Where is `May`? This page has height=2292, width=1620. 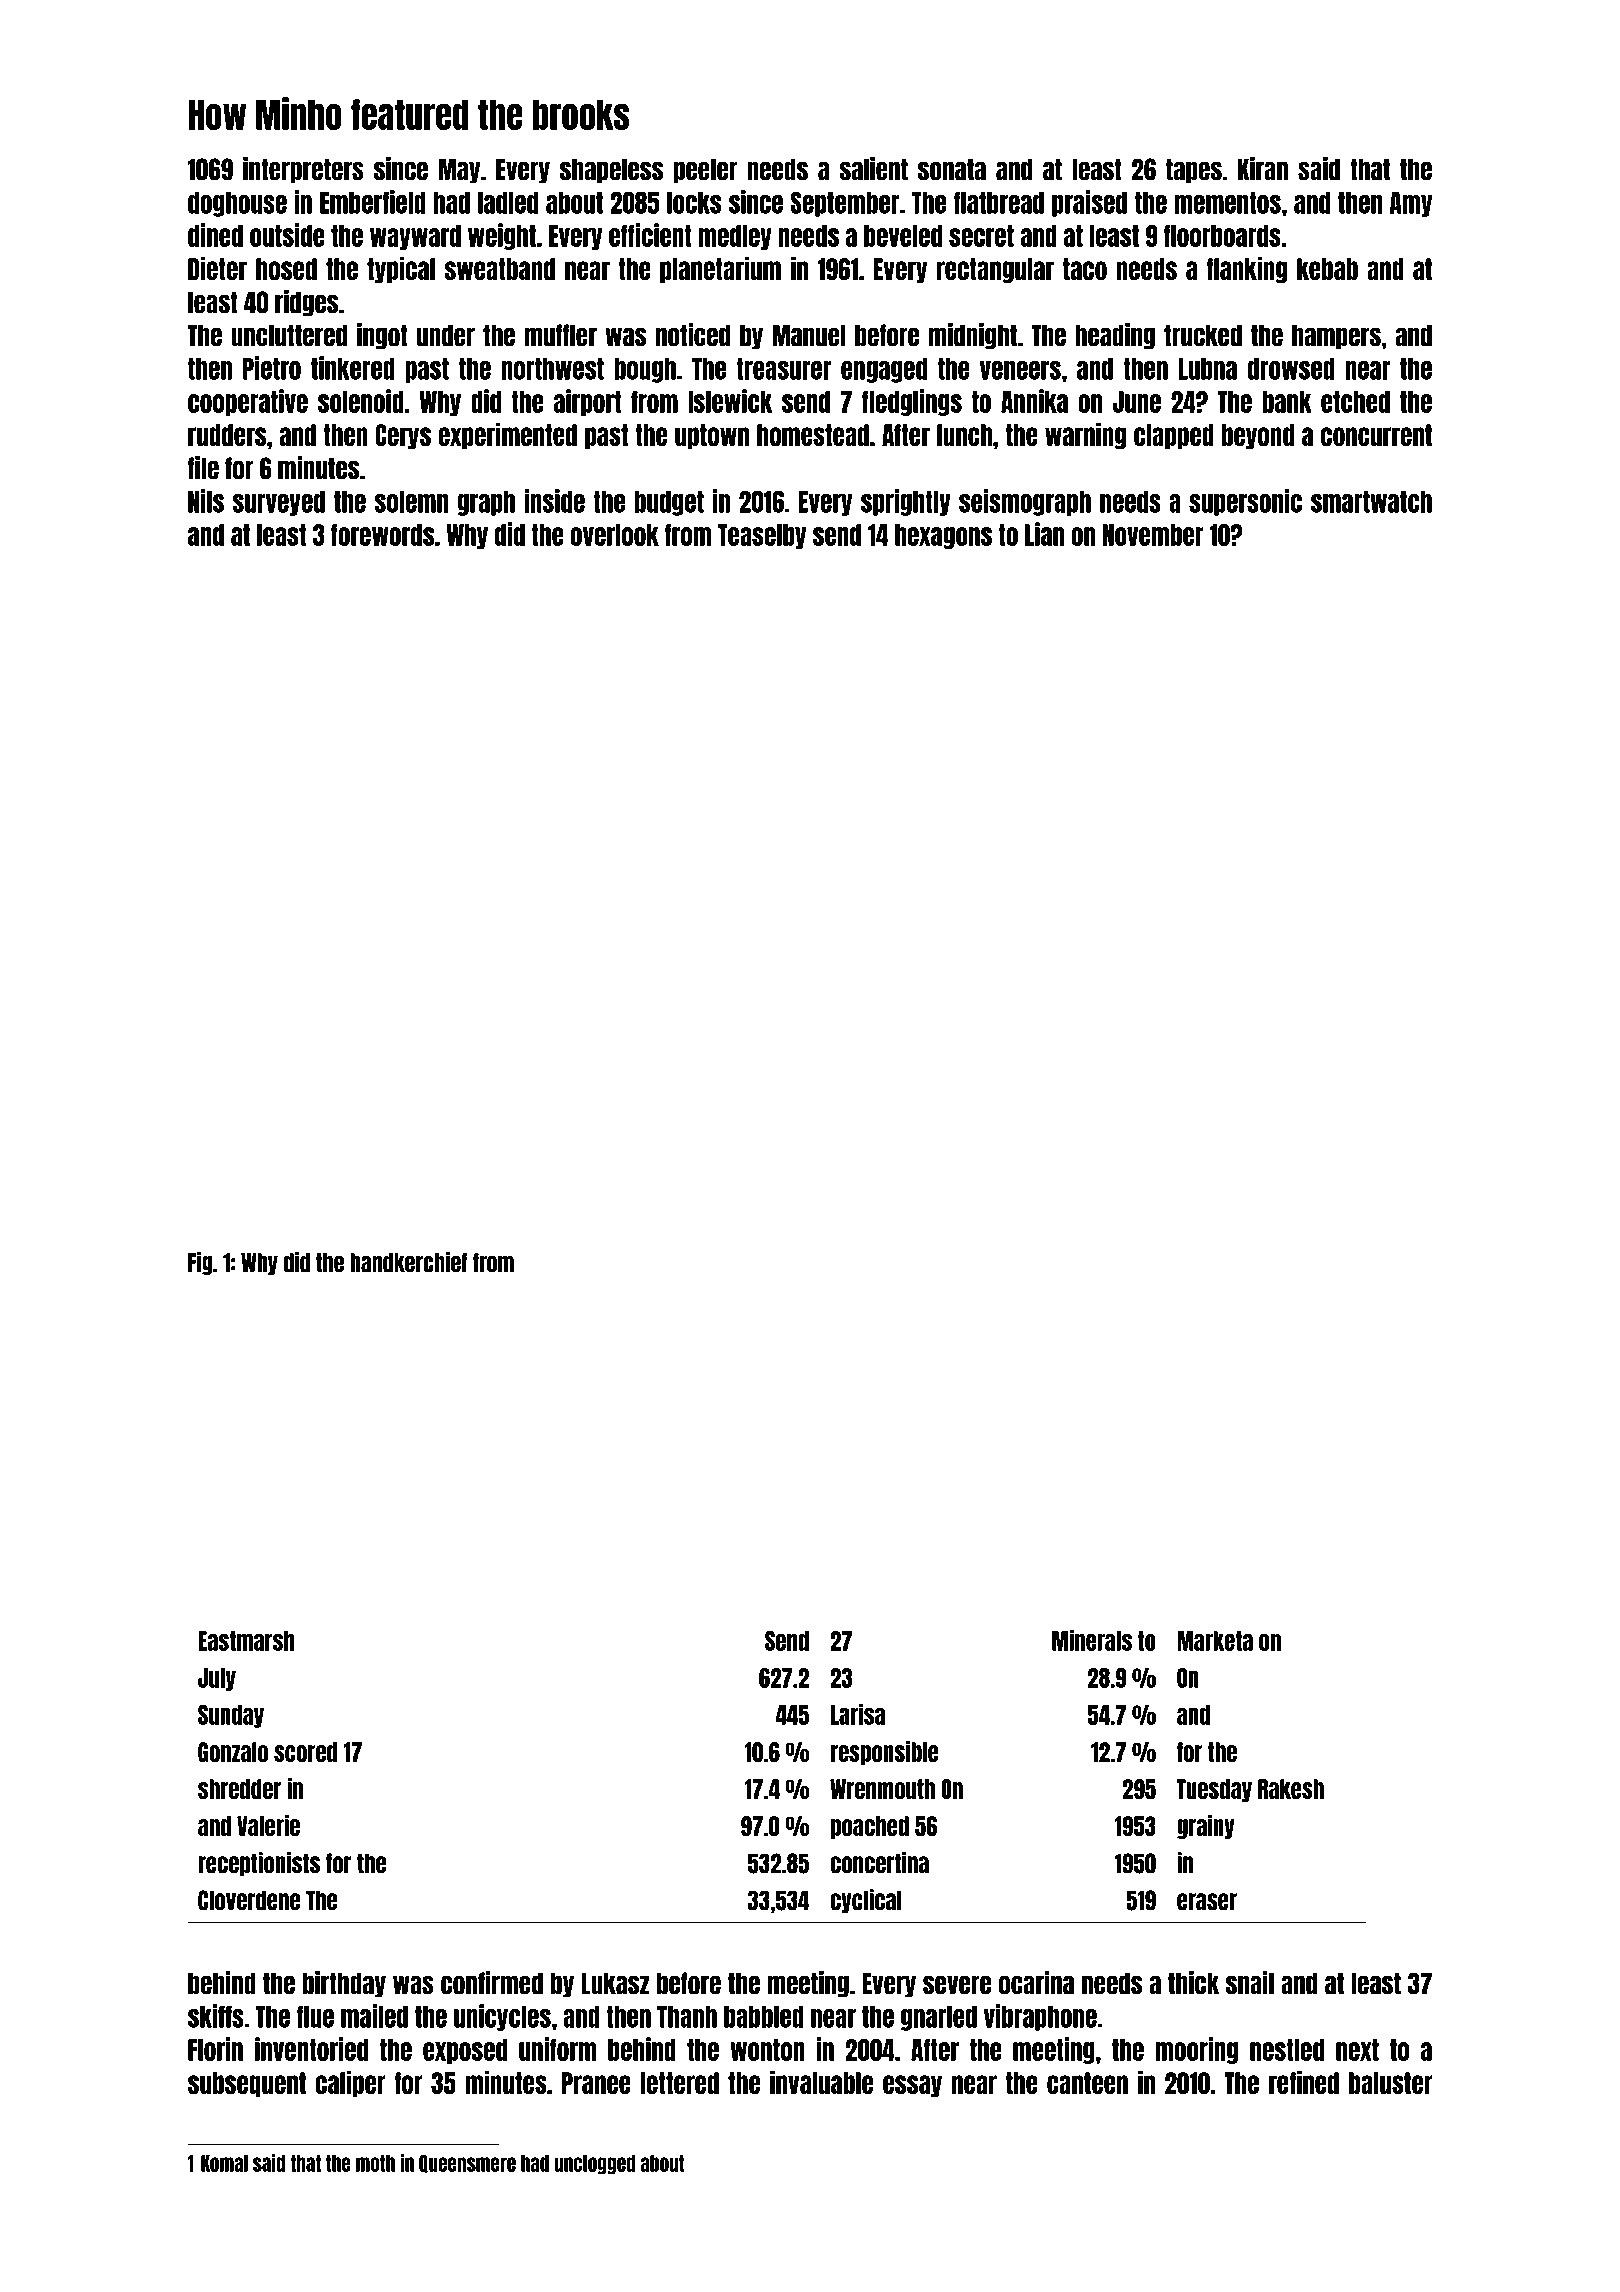 May is located at coordinates (459, 171).
